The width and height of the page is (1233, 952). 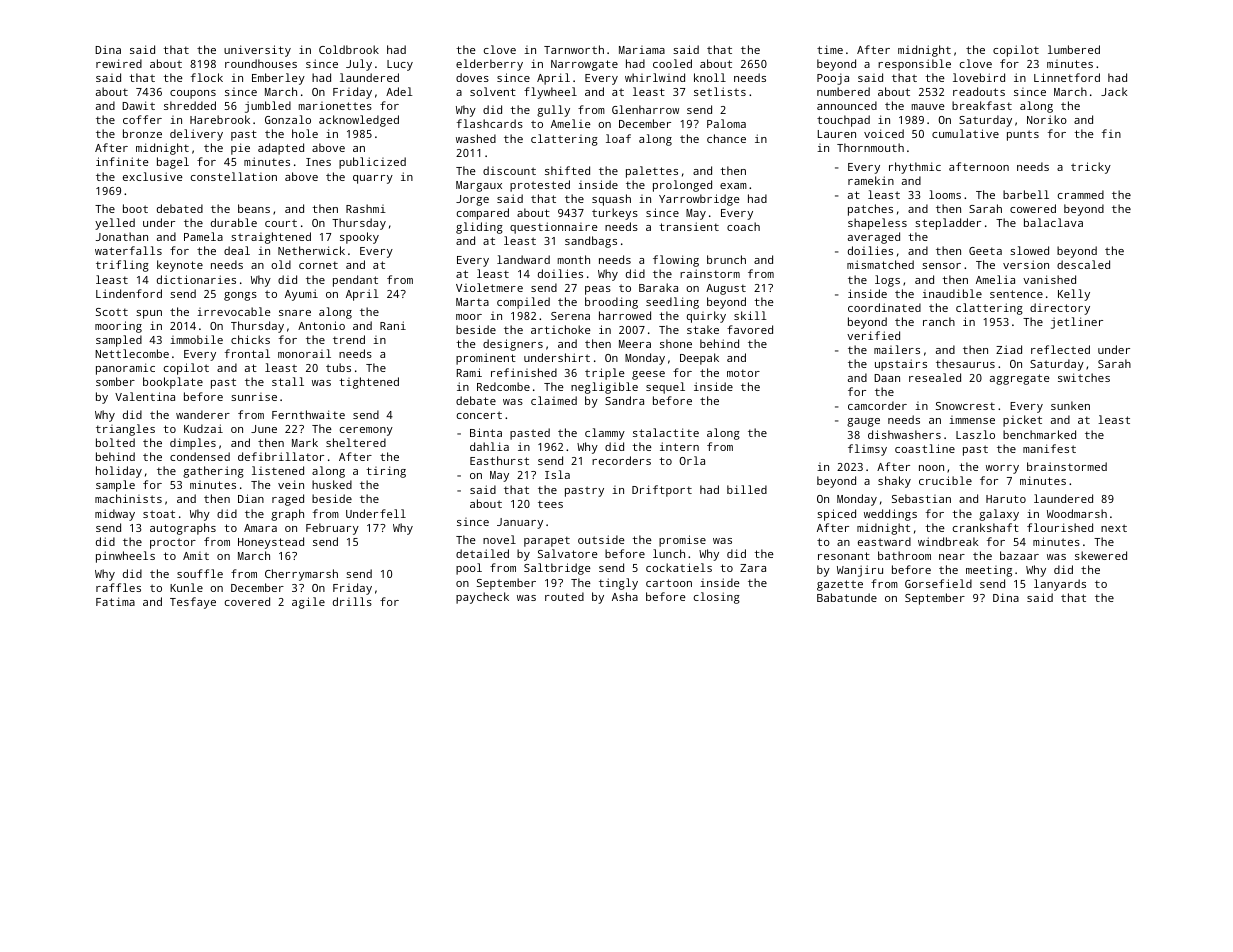 What do you see at coordinates (257, 51) in the page?
I see `university` at bounding box center [257, 51].
